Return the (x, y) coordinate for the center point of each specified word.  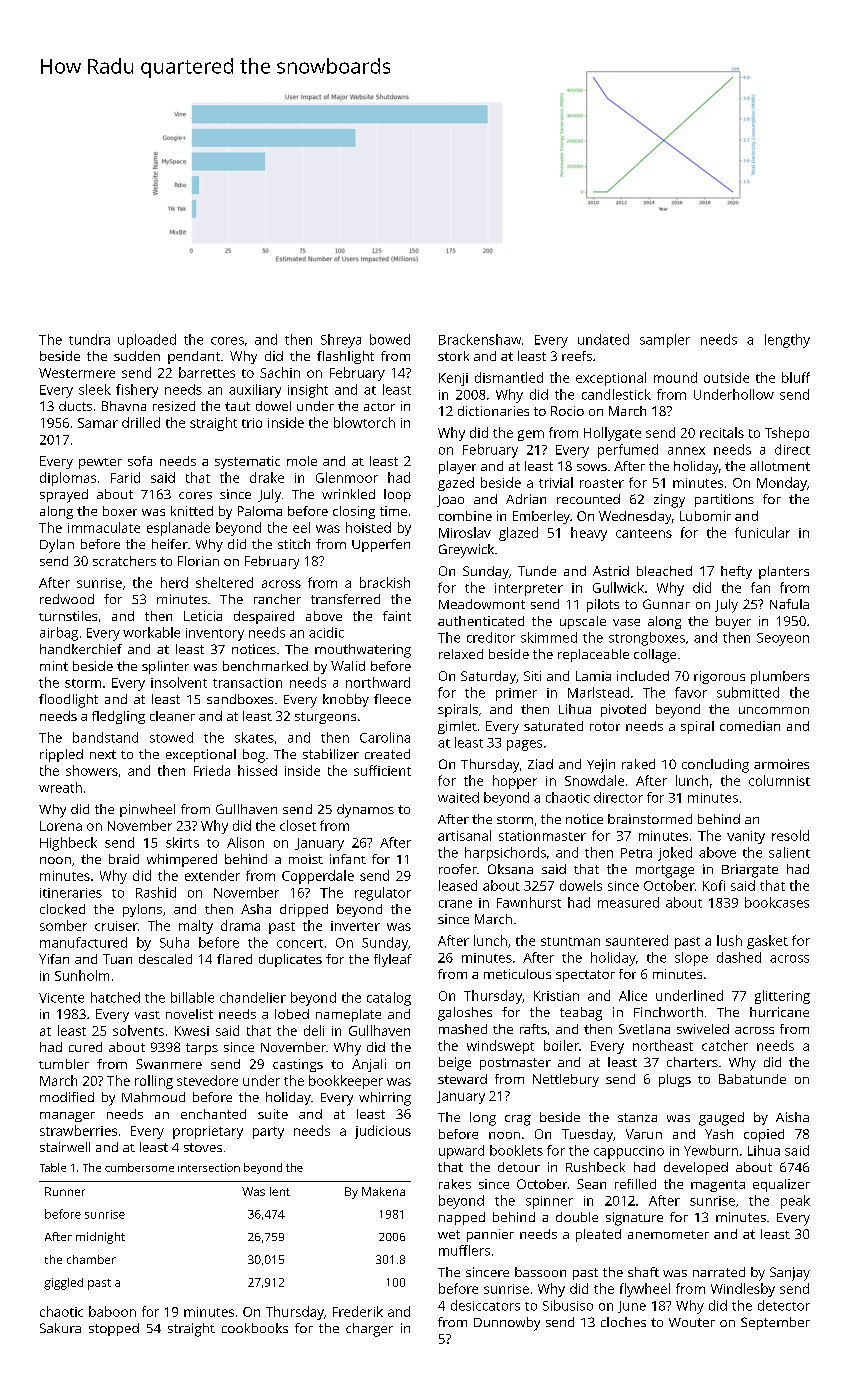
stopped (114, 1329)
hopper (515, 782)
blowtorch (364, 422)
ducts (75, 406)
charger (369, 1330)
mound (675, 377)
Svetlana (644, 1029)
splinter (165, 667)
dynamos (365, 811)
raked (638, 764)
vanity (746, 837)
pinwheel (147, 810)
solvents (138, 1030)
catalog (389, 999)
